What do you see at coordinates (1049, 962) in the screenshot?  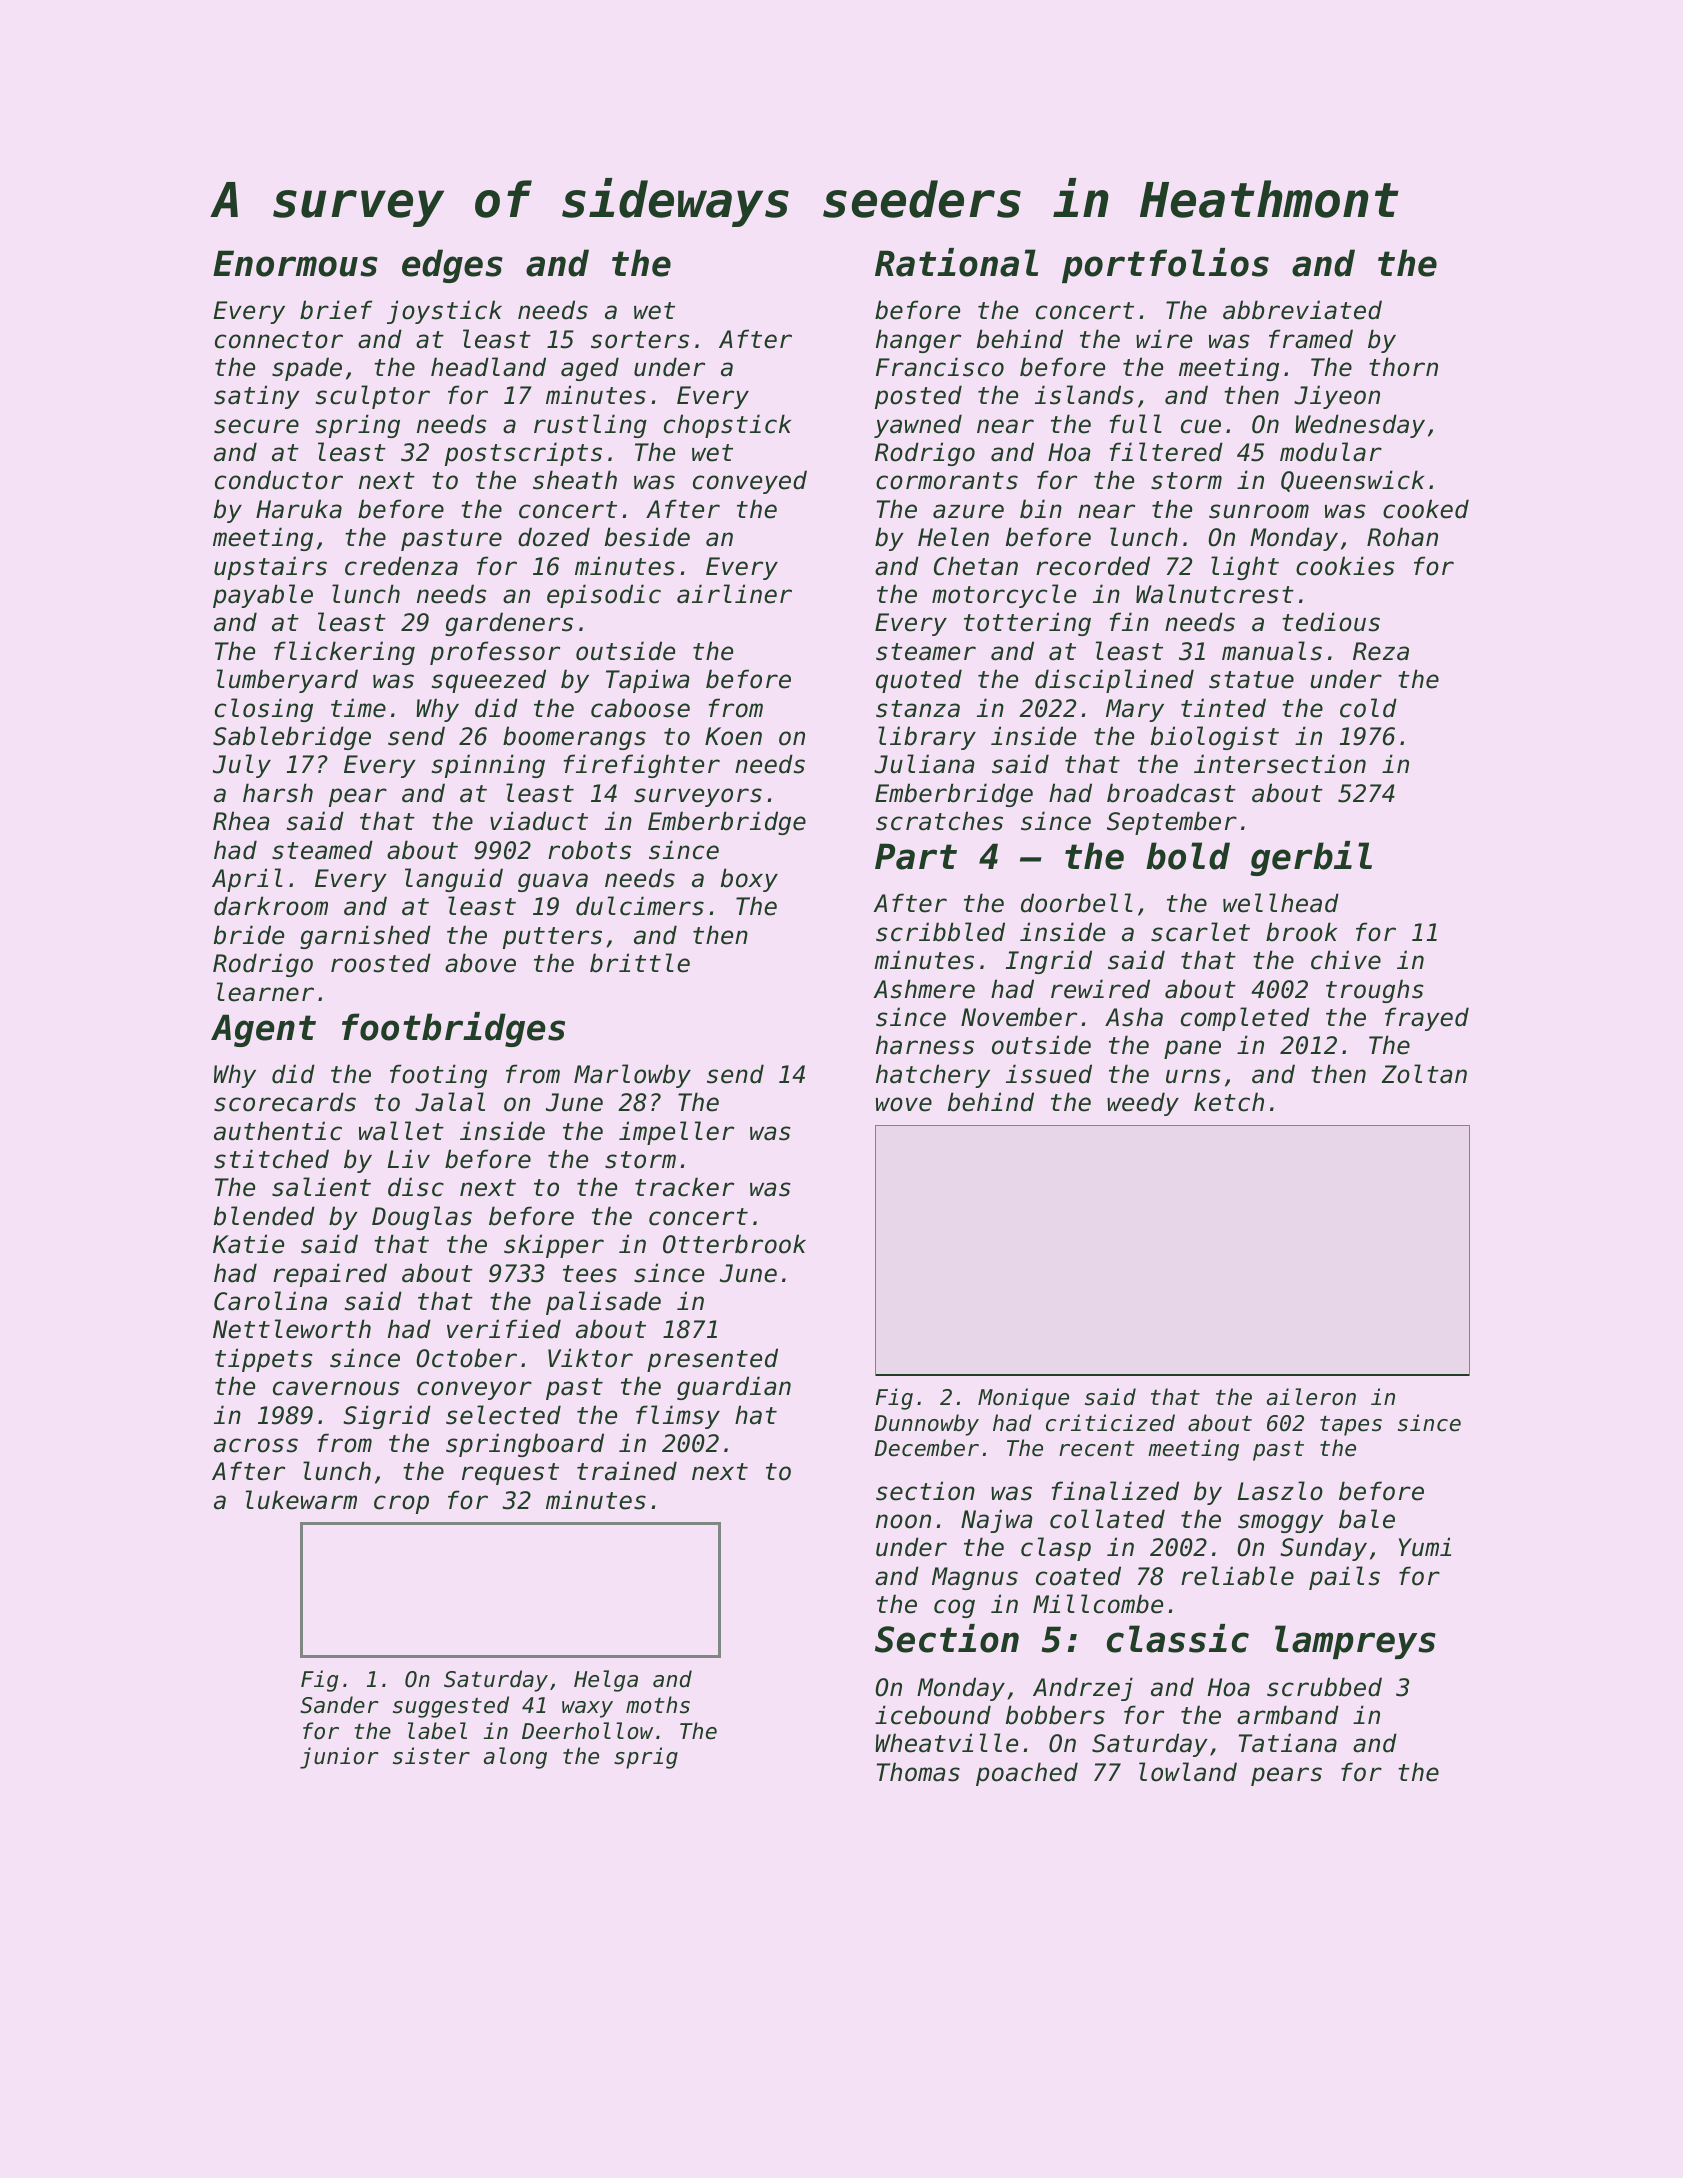 I see `Ingrid` at bounding box center [1049, 962].
